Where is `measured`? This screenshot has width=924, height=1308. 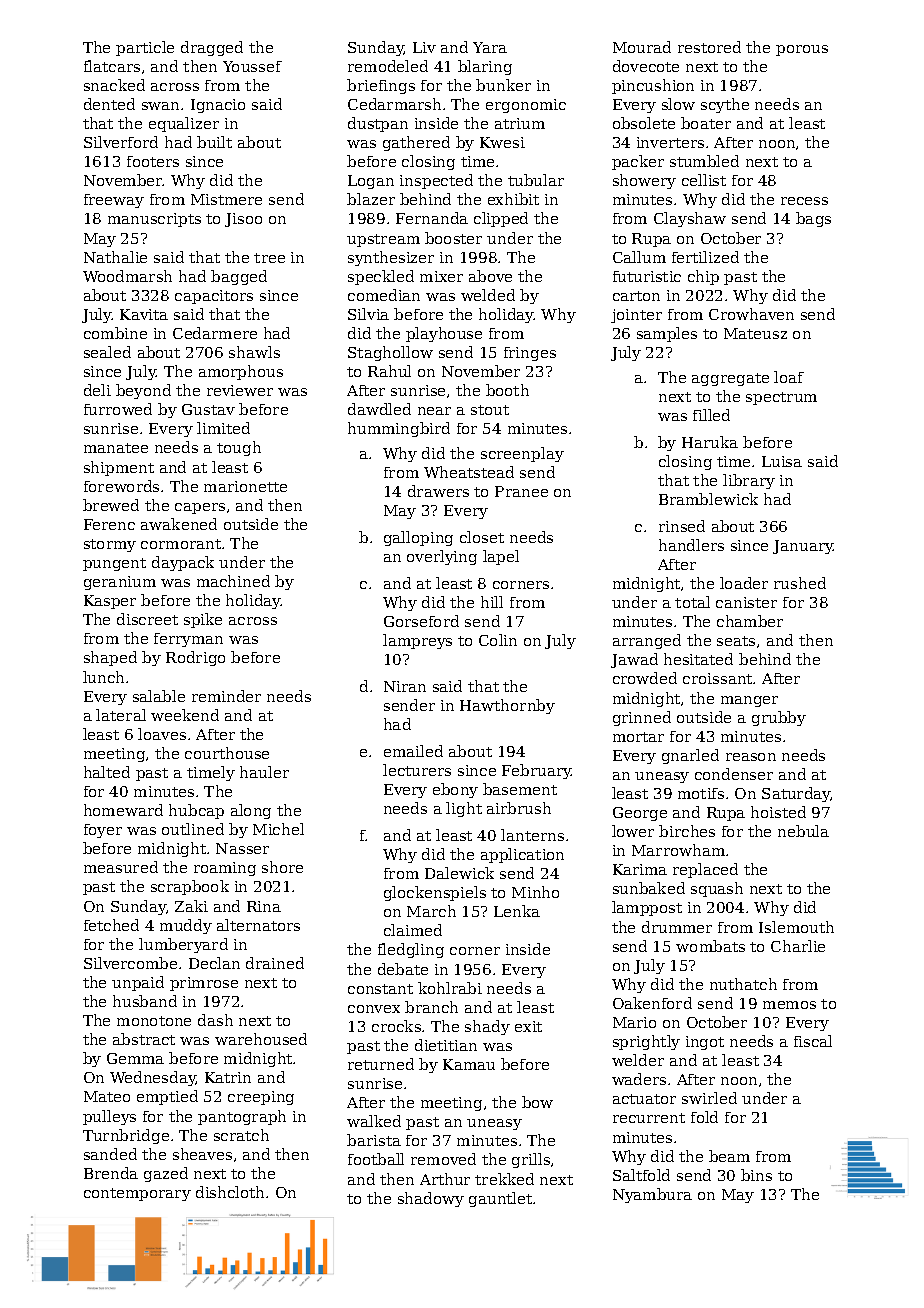 measured is located at coordinates (121, 867).
